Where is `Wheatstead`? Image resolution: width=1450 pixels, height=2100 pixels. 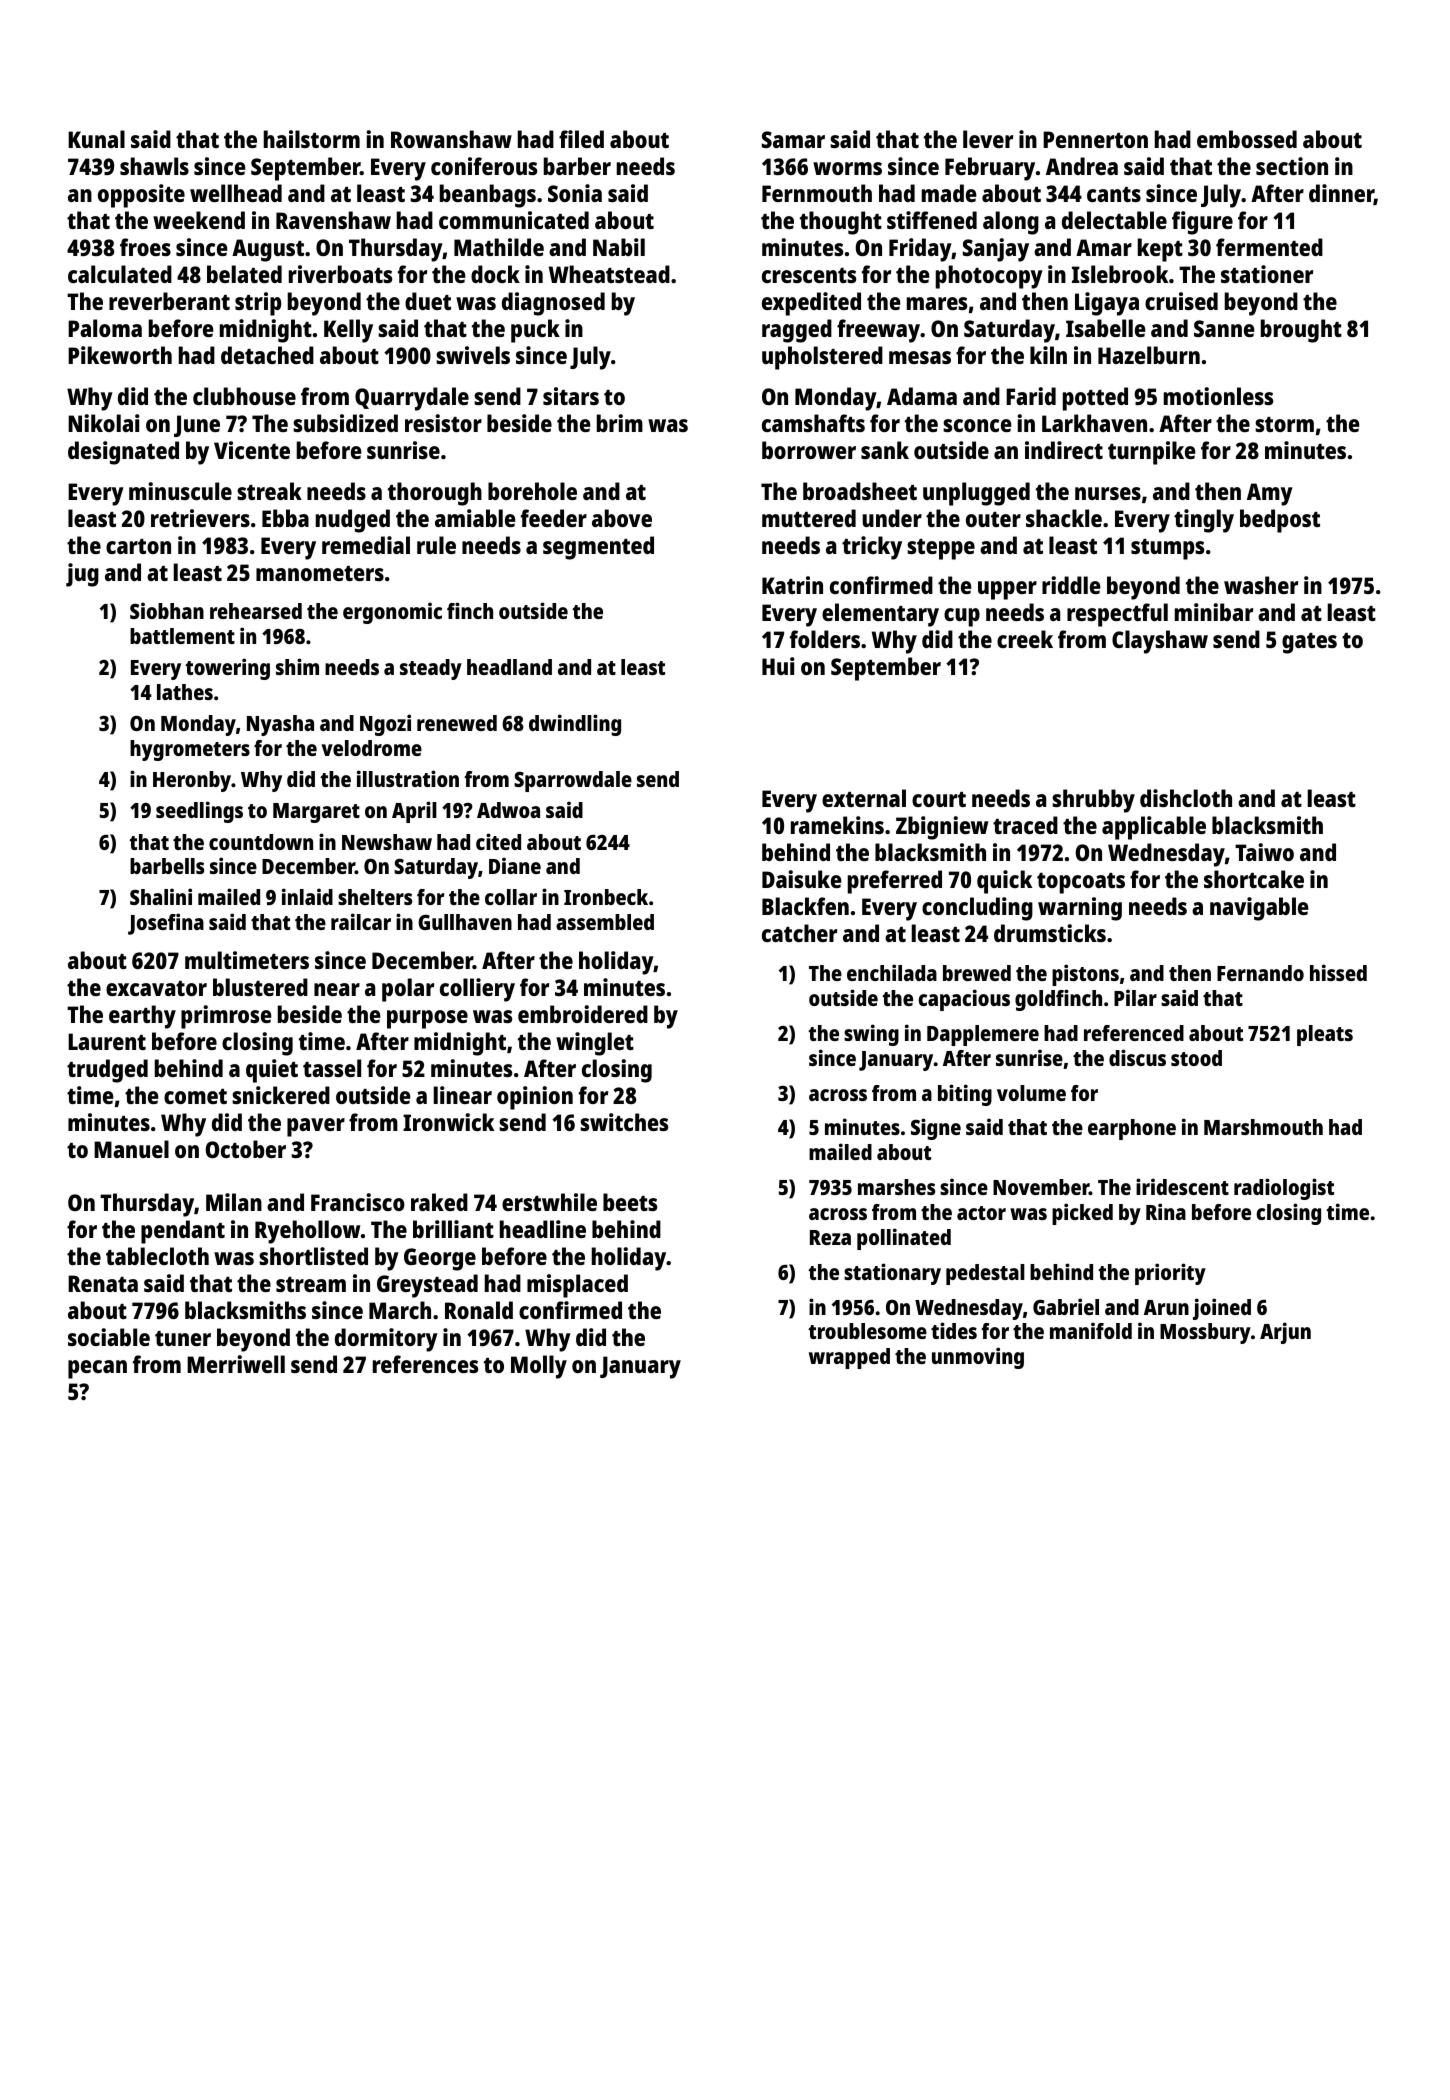 Wheatstead is located at coordinates (609, 274).
